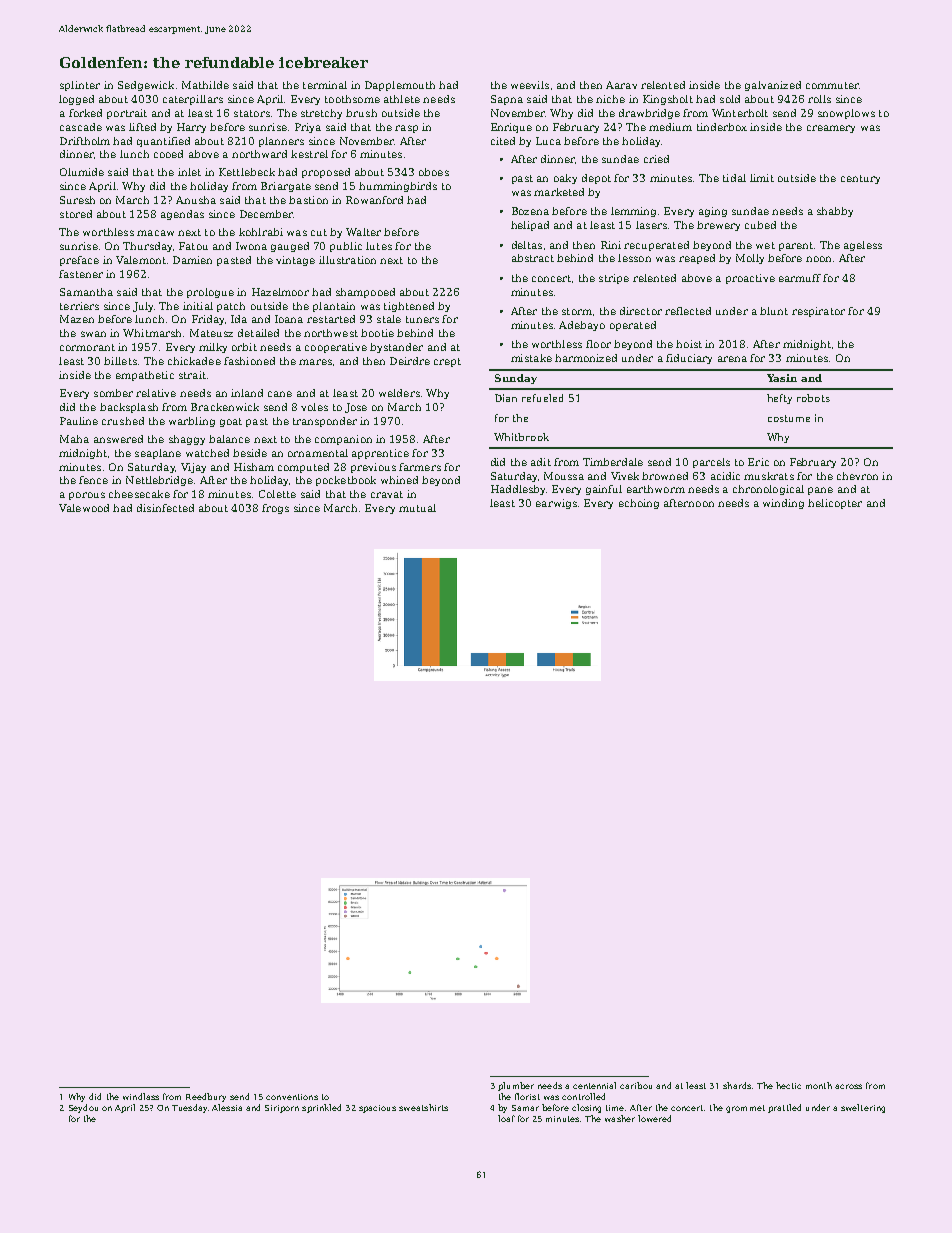 The height and width of the screenshot is (1233, 952). Describe the element at coordinates (325, 85) in the screenshot. I see `terminal` at that location.
